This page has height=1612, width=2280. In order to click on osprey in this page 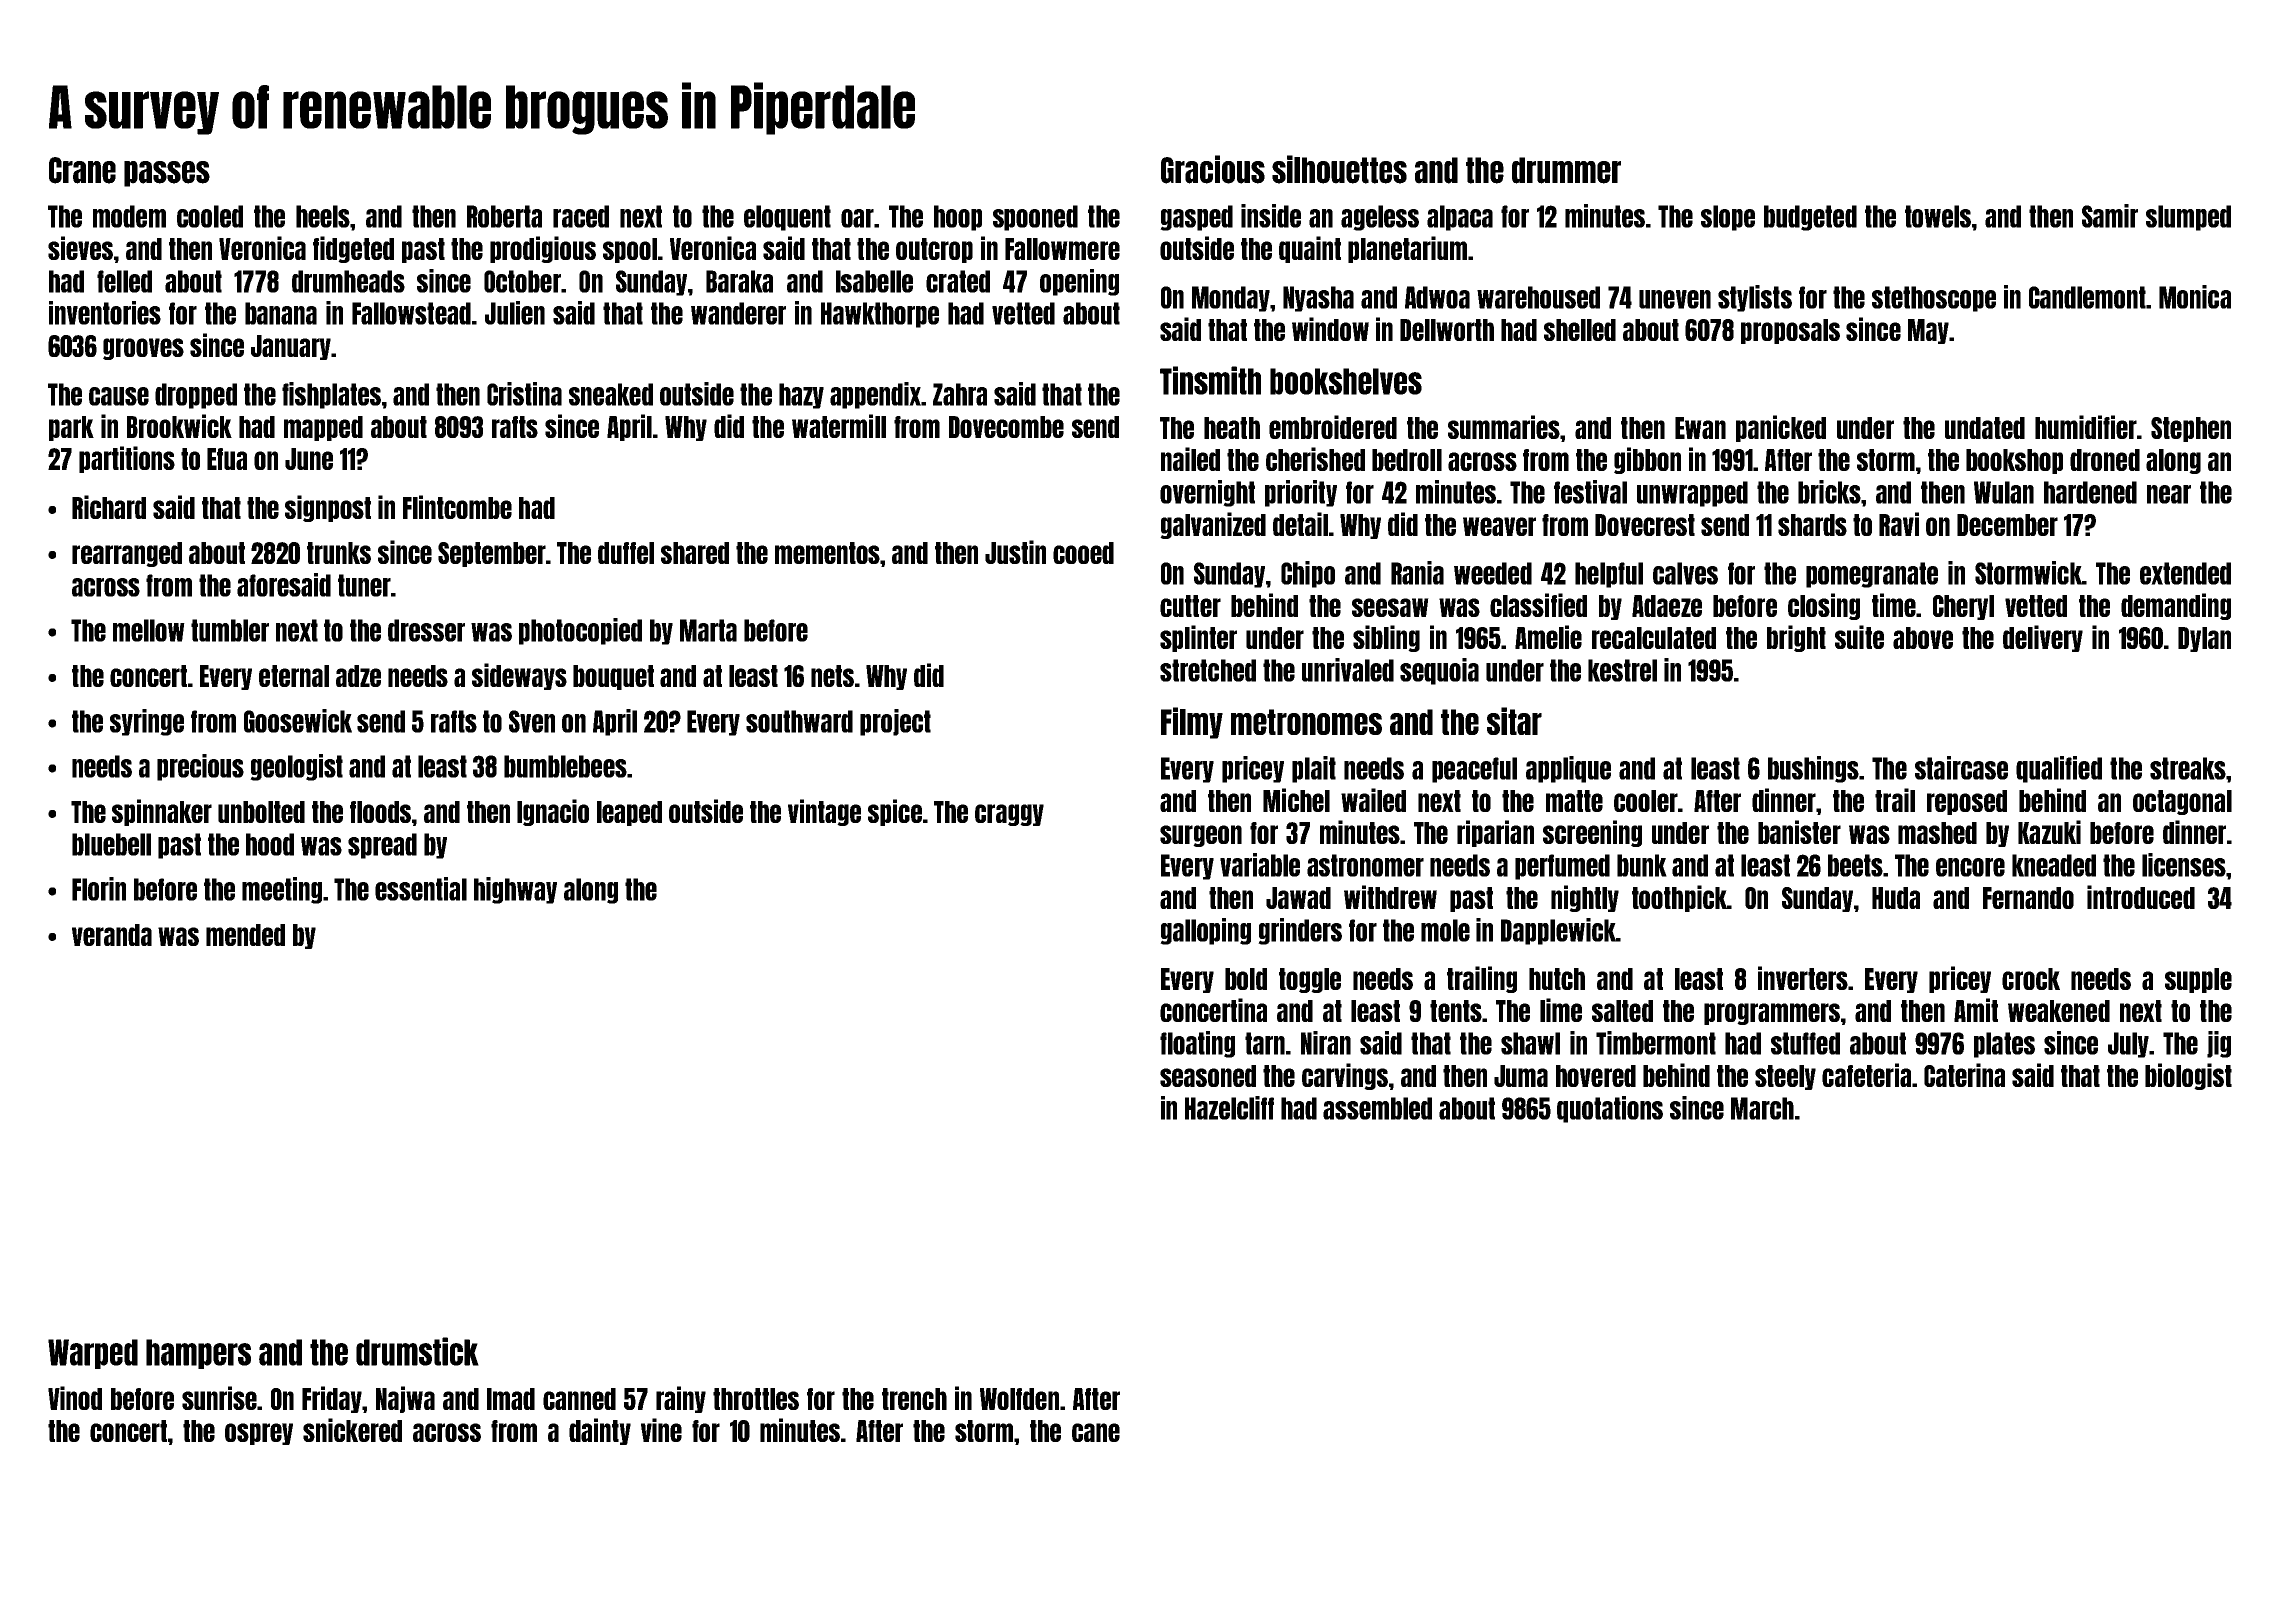, I will do `click(259, 1434)`.
